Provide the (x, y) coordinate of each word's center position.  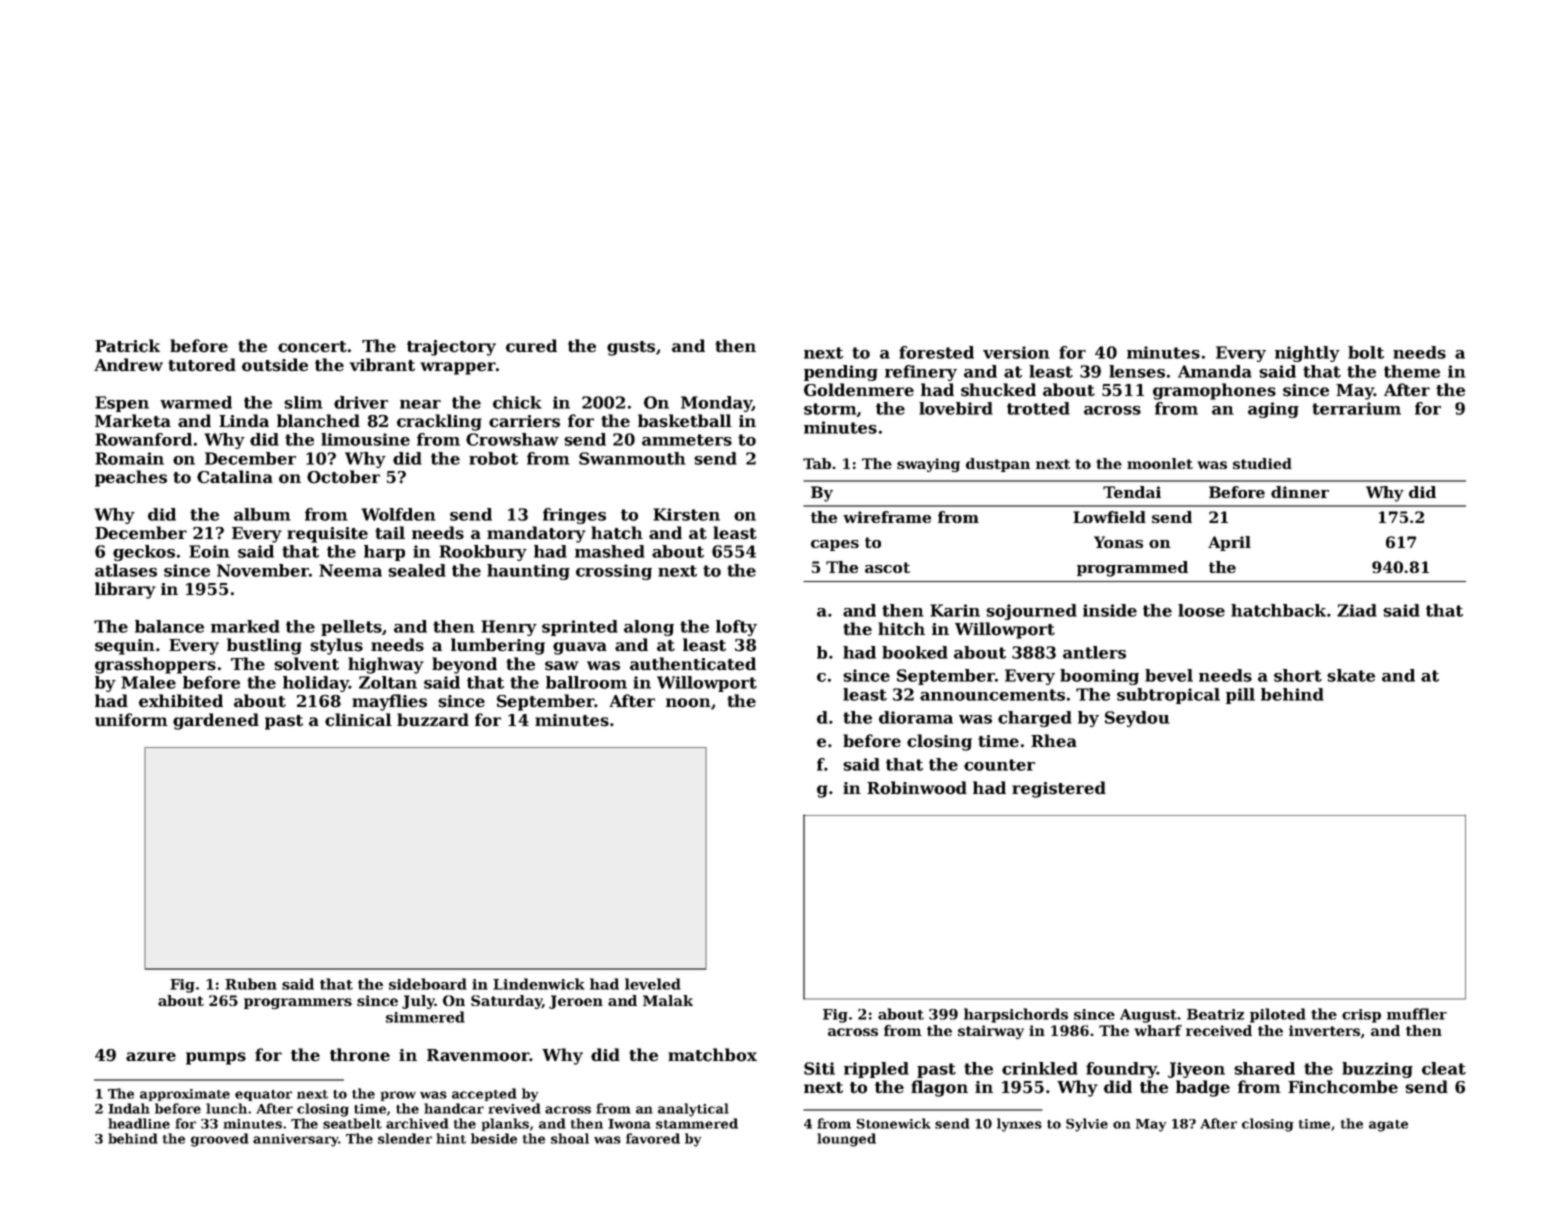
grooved (220, 1140)
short (1298, 675)
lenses (1137, 371)
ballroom (586, 682)
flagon (939, 1088)
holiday (316, 684)
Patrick (127, 346)
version (1016, 352)
